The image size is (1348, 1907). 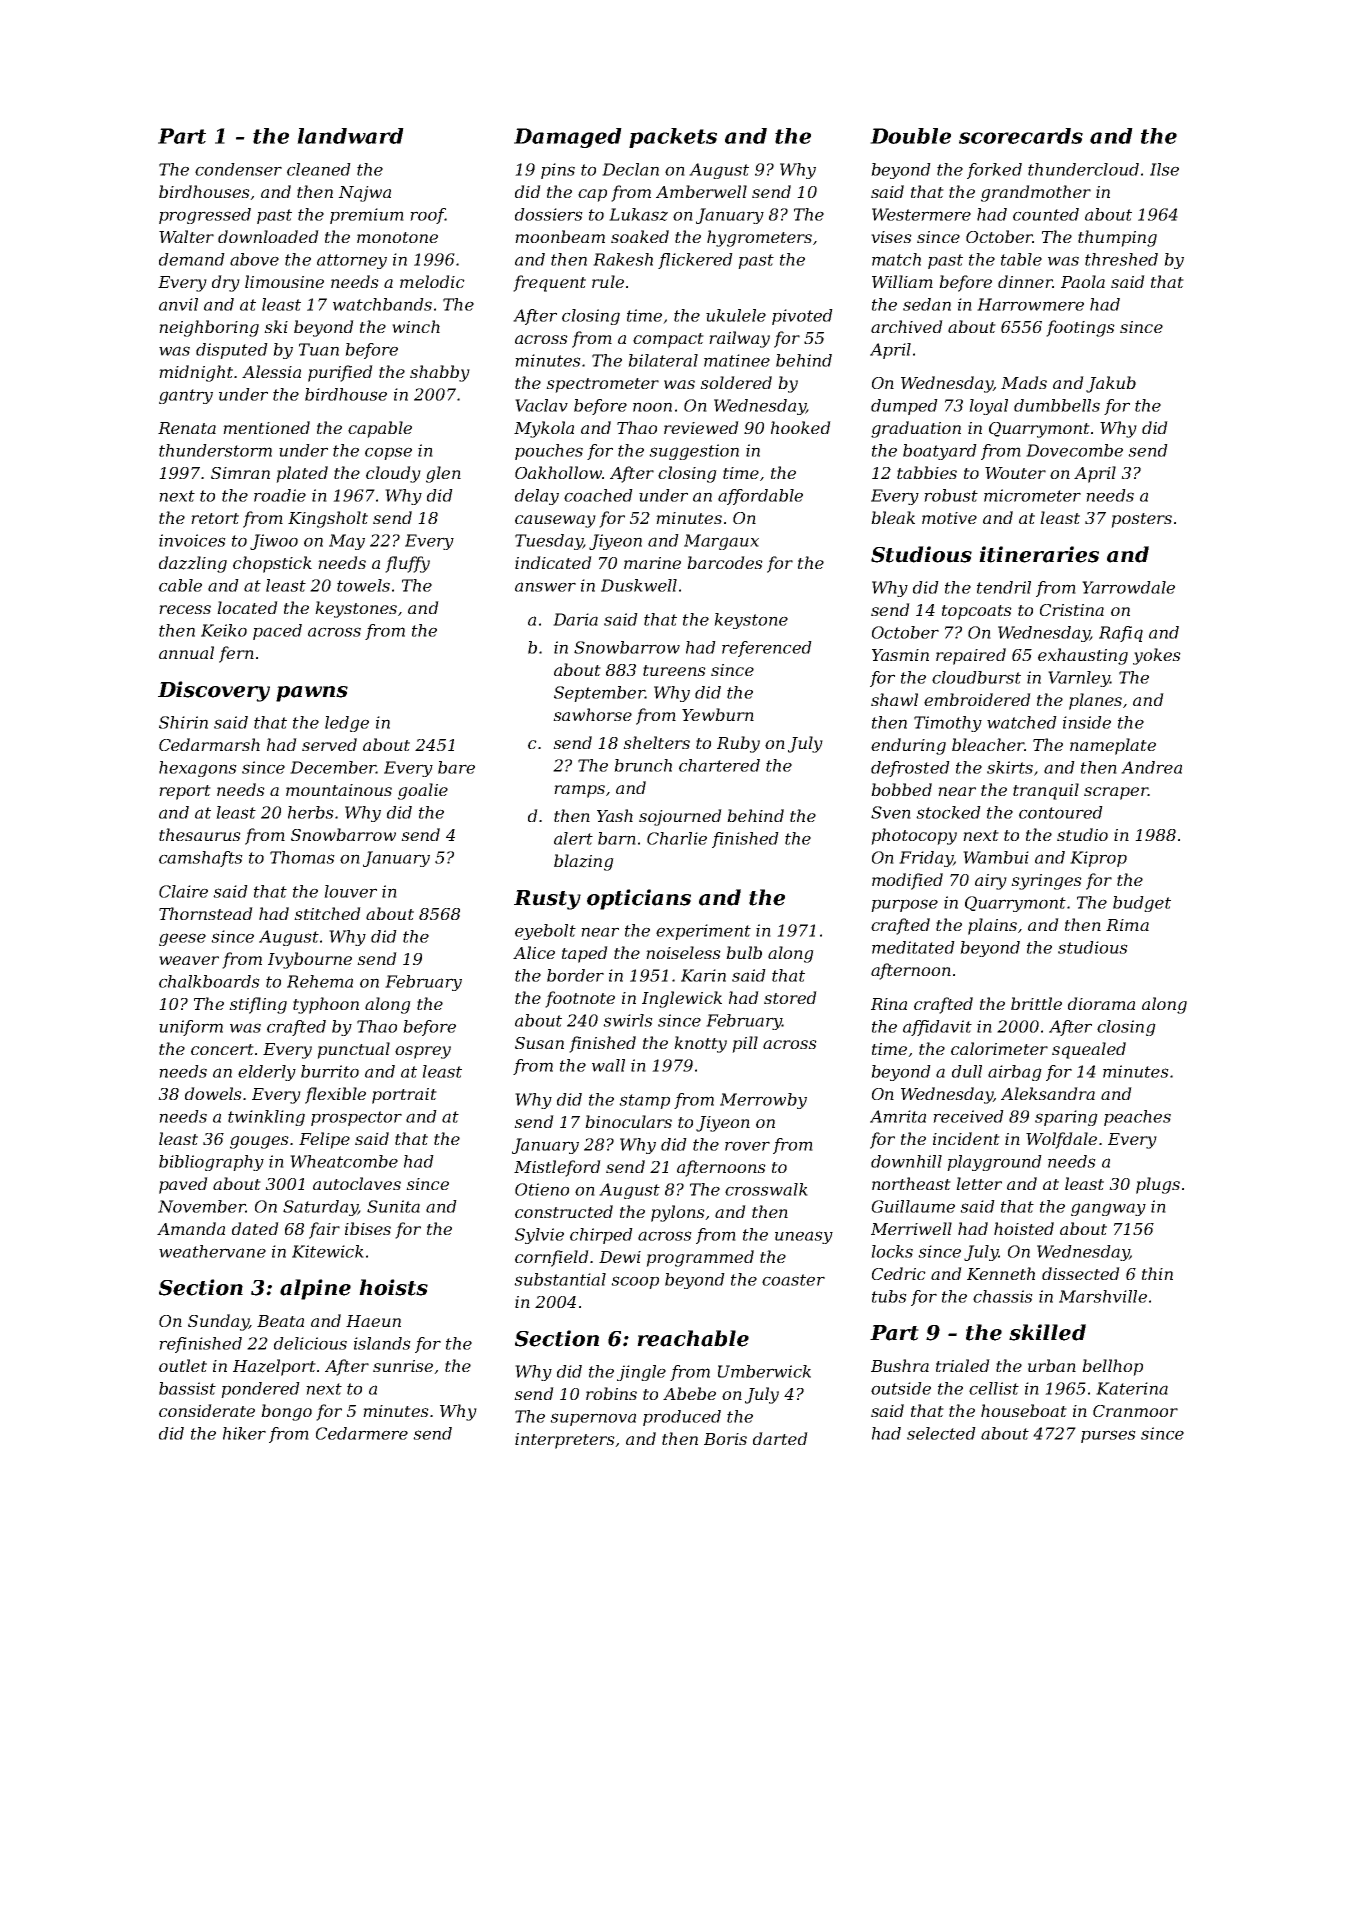 I want to click on urban, so click(x=1052, y=1365).
